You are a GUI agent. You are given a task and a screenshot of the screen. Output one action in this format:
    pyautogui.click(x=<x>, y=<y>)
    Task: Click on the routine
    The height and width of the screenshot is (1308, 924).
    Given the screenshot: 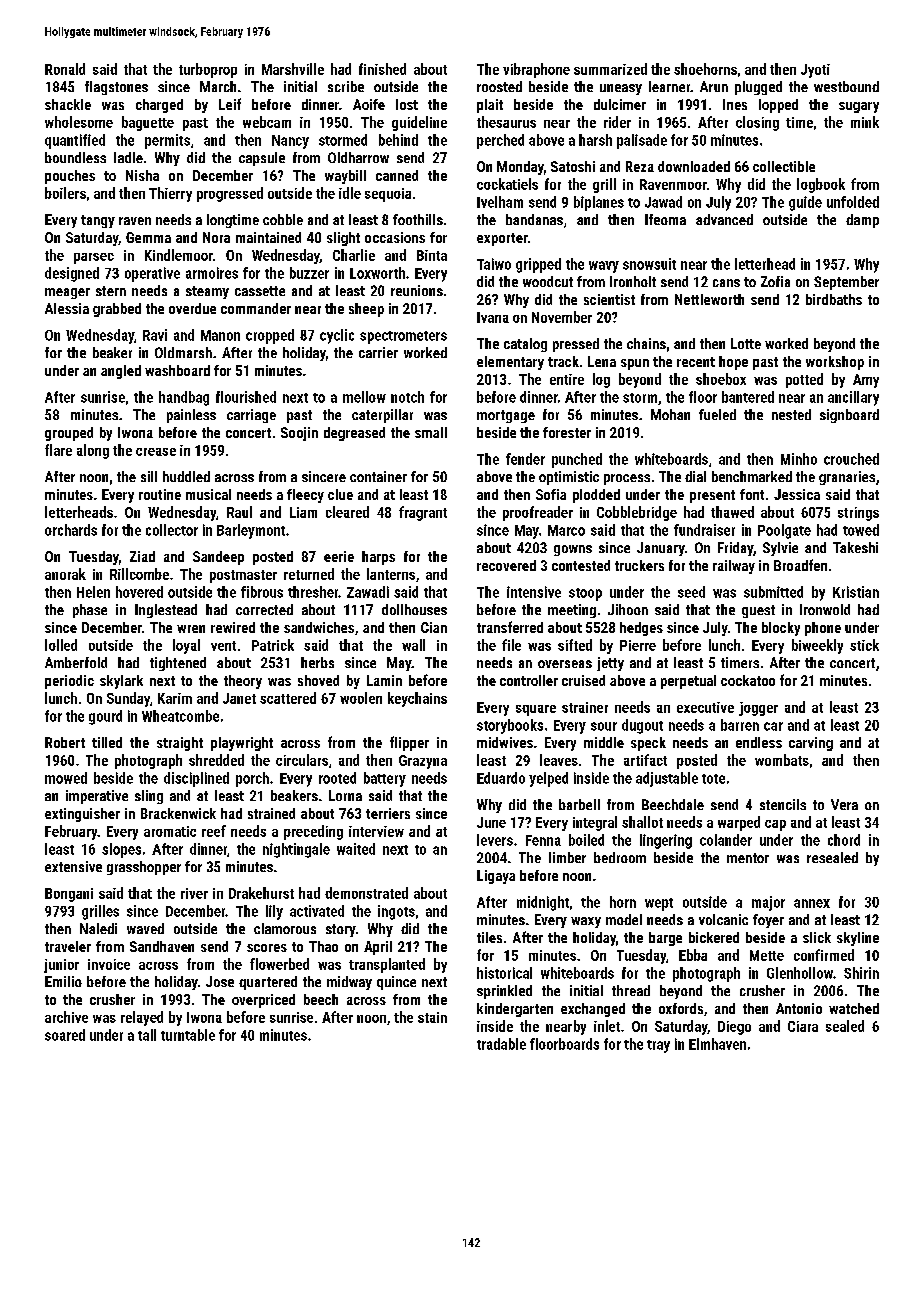 What is the action you would take?
    pyautogui.click(x=160, y=494)
